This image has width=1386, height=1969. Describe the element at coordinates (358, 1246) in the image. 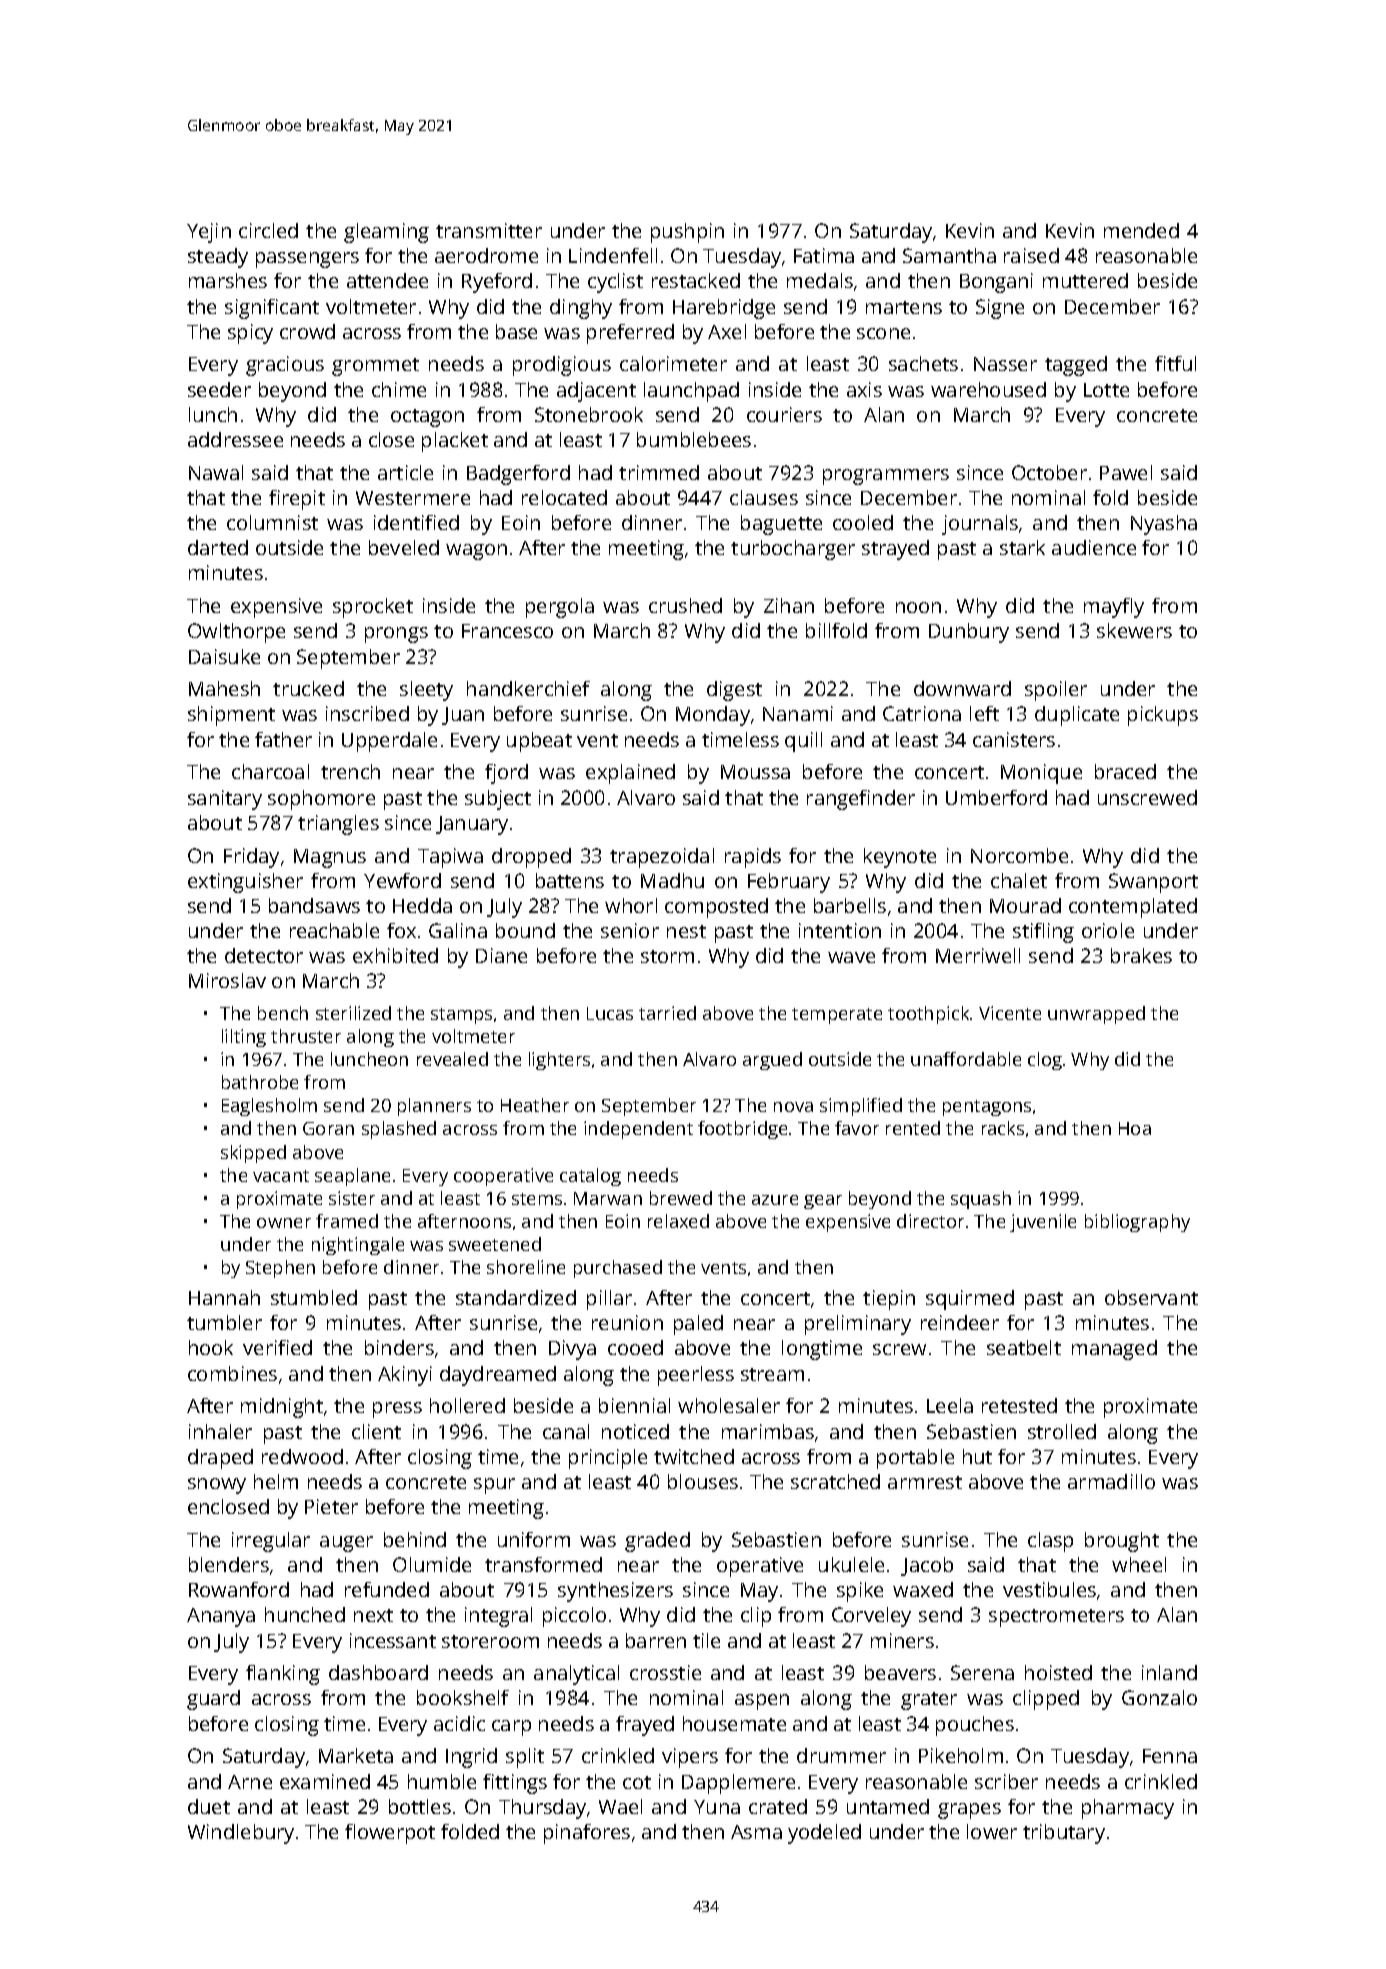

I see `nightingale` at that location.
